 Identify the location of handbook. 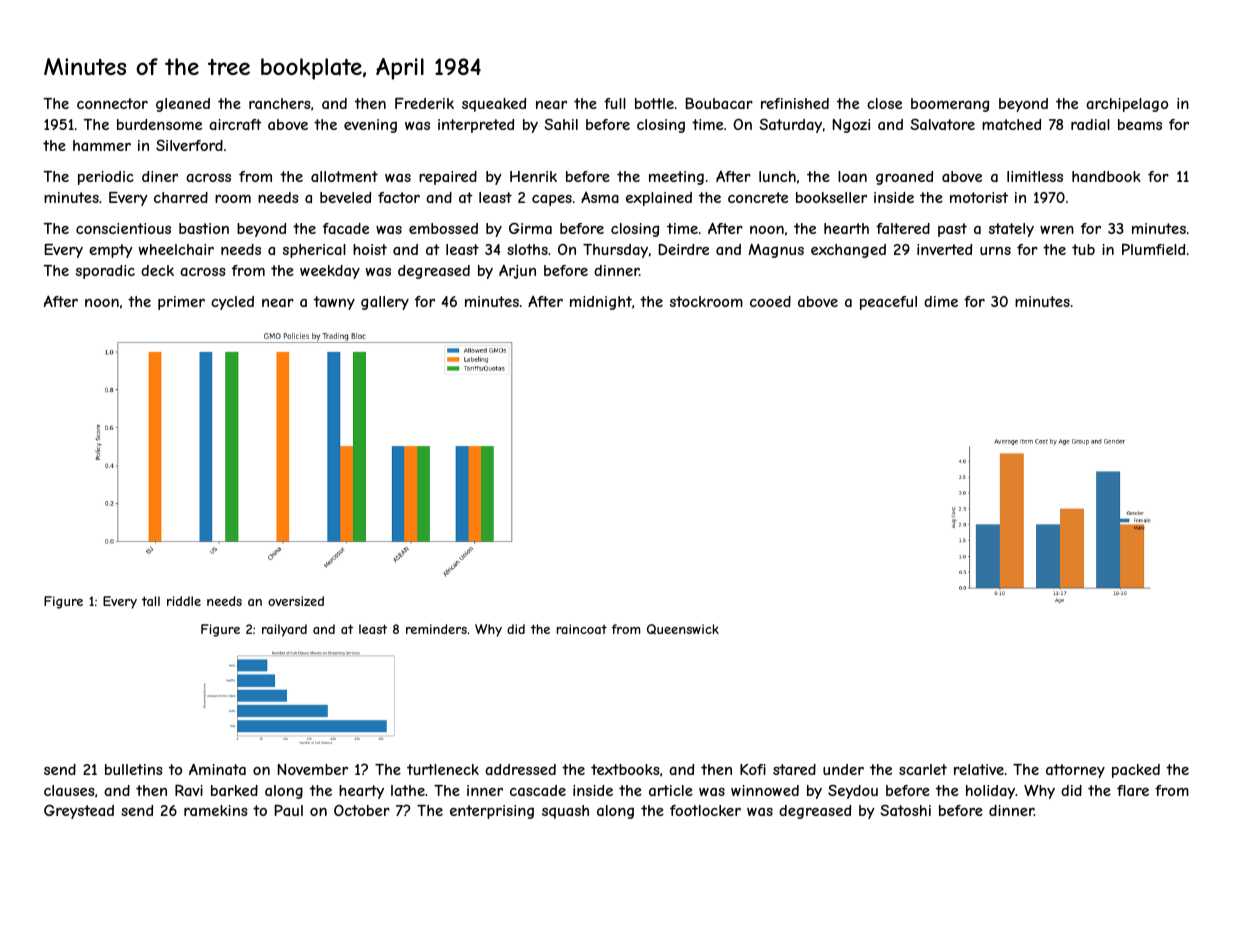
(1106, 176).
